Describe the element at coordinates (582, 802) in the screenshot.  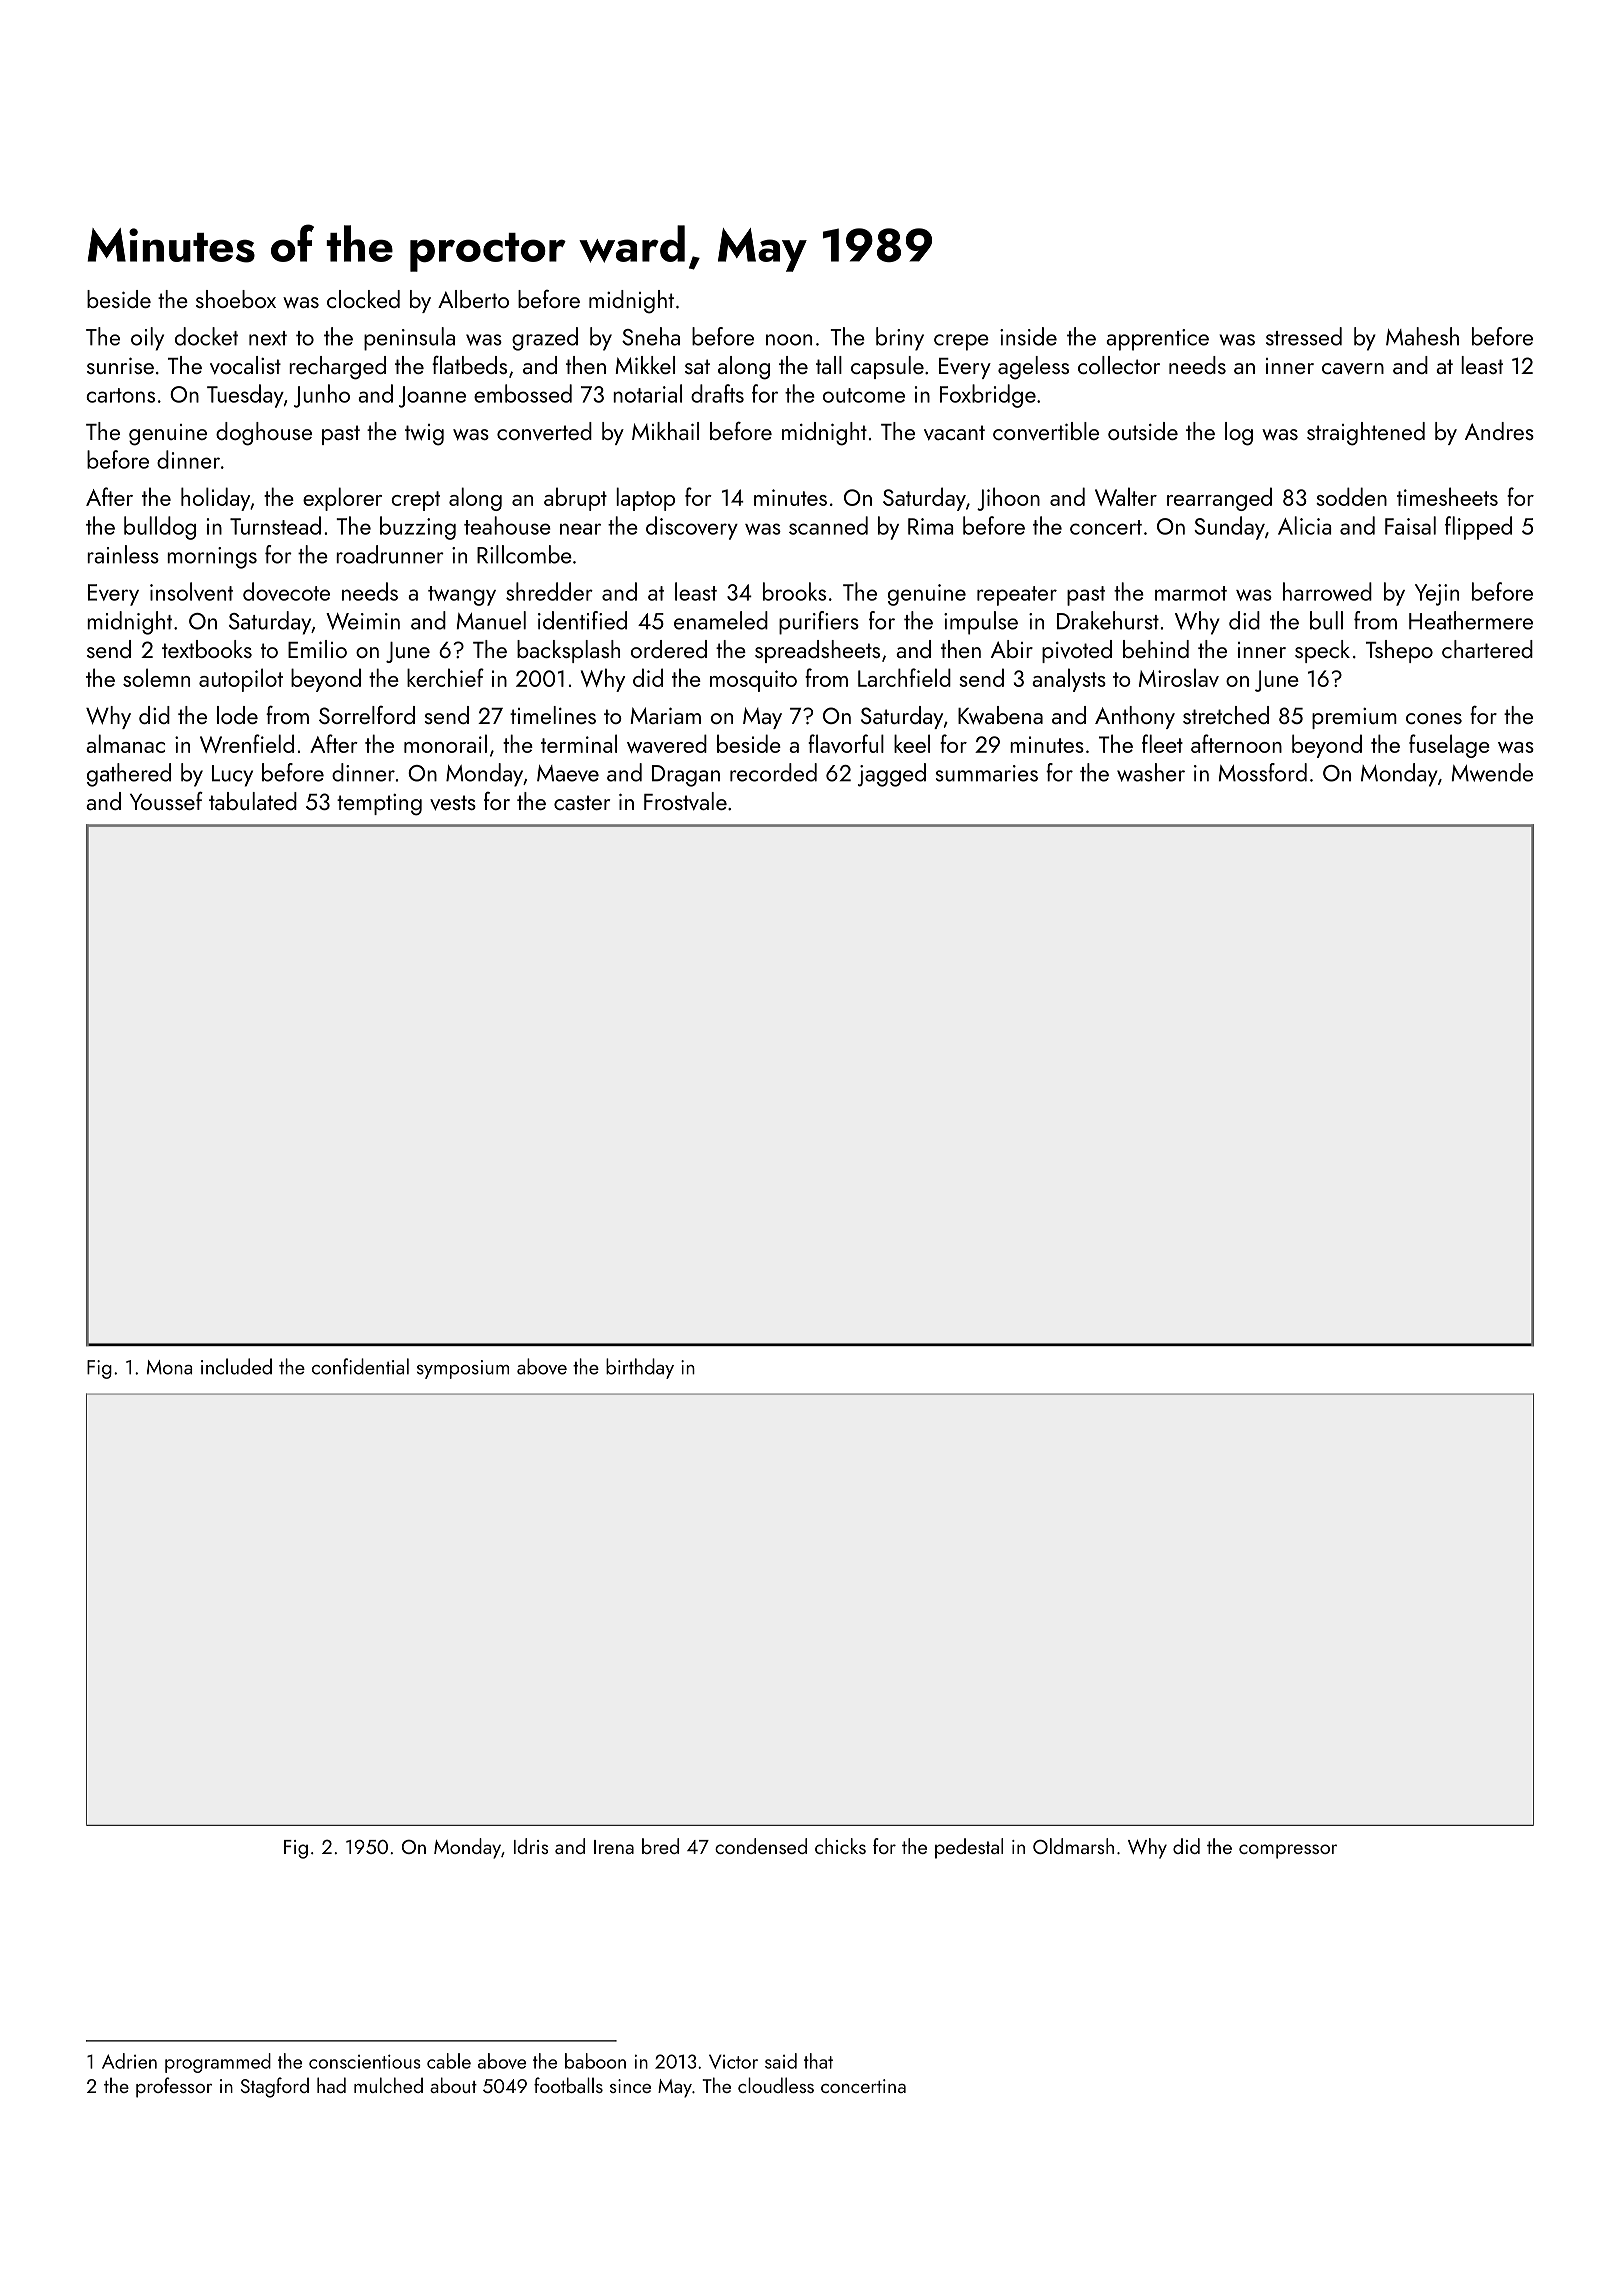
I see `caster` at that location.
